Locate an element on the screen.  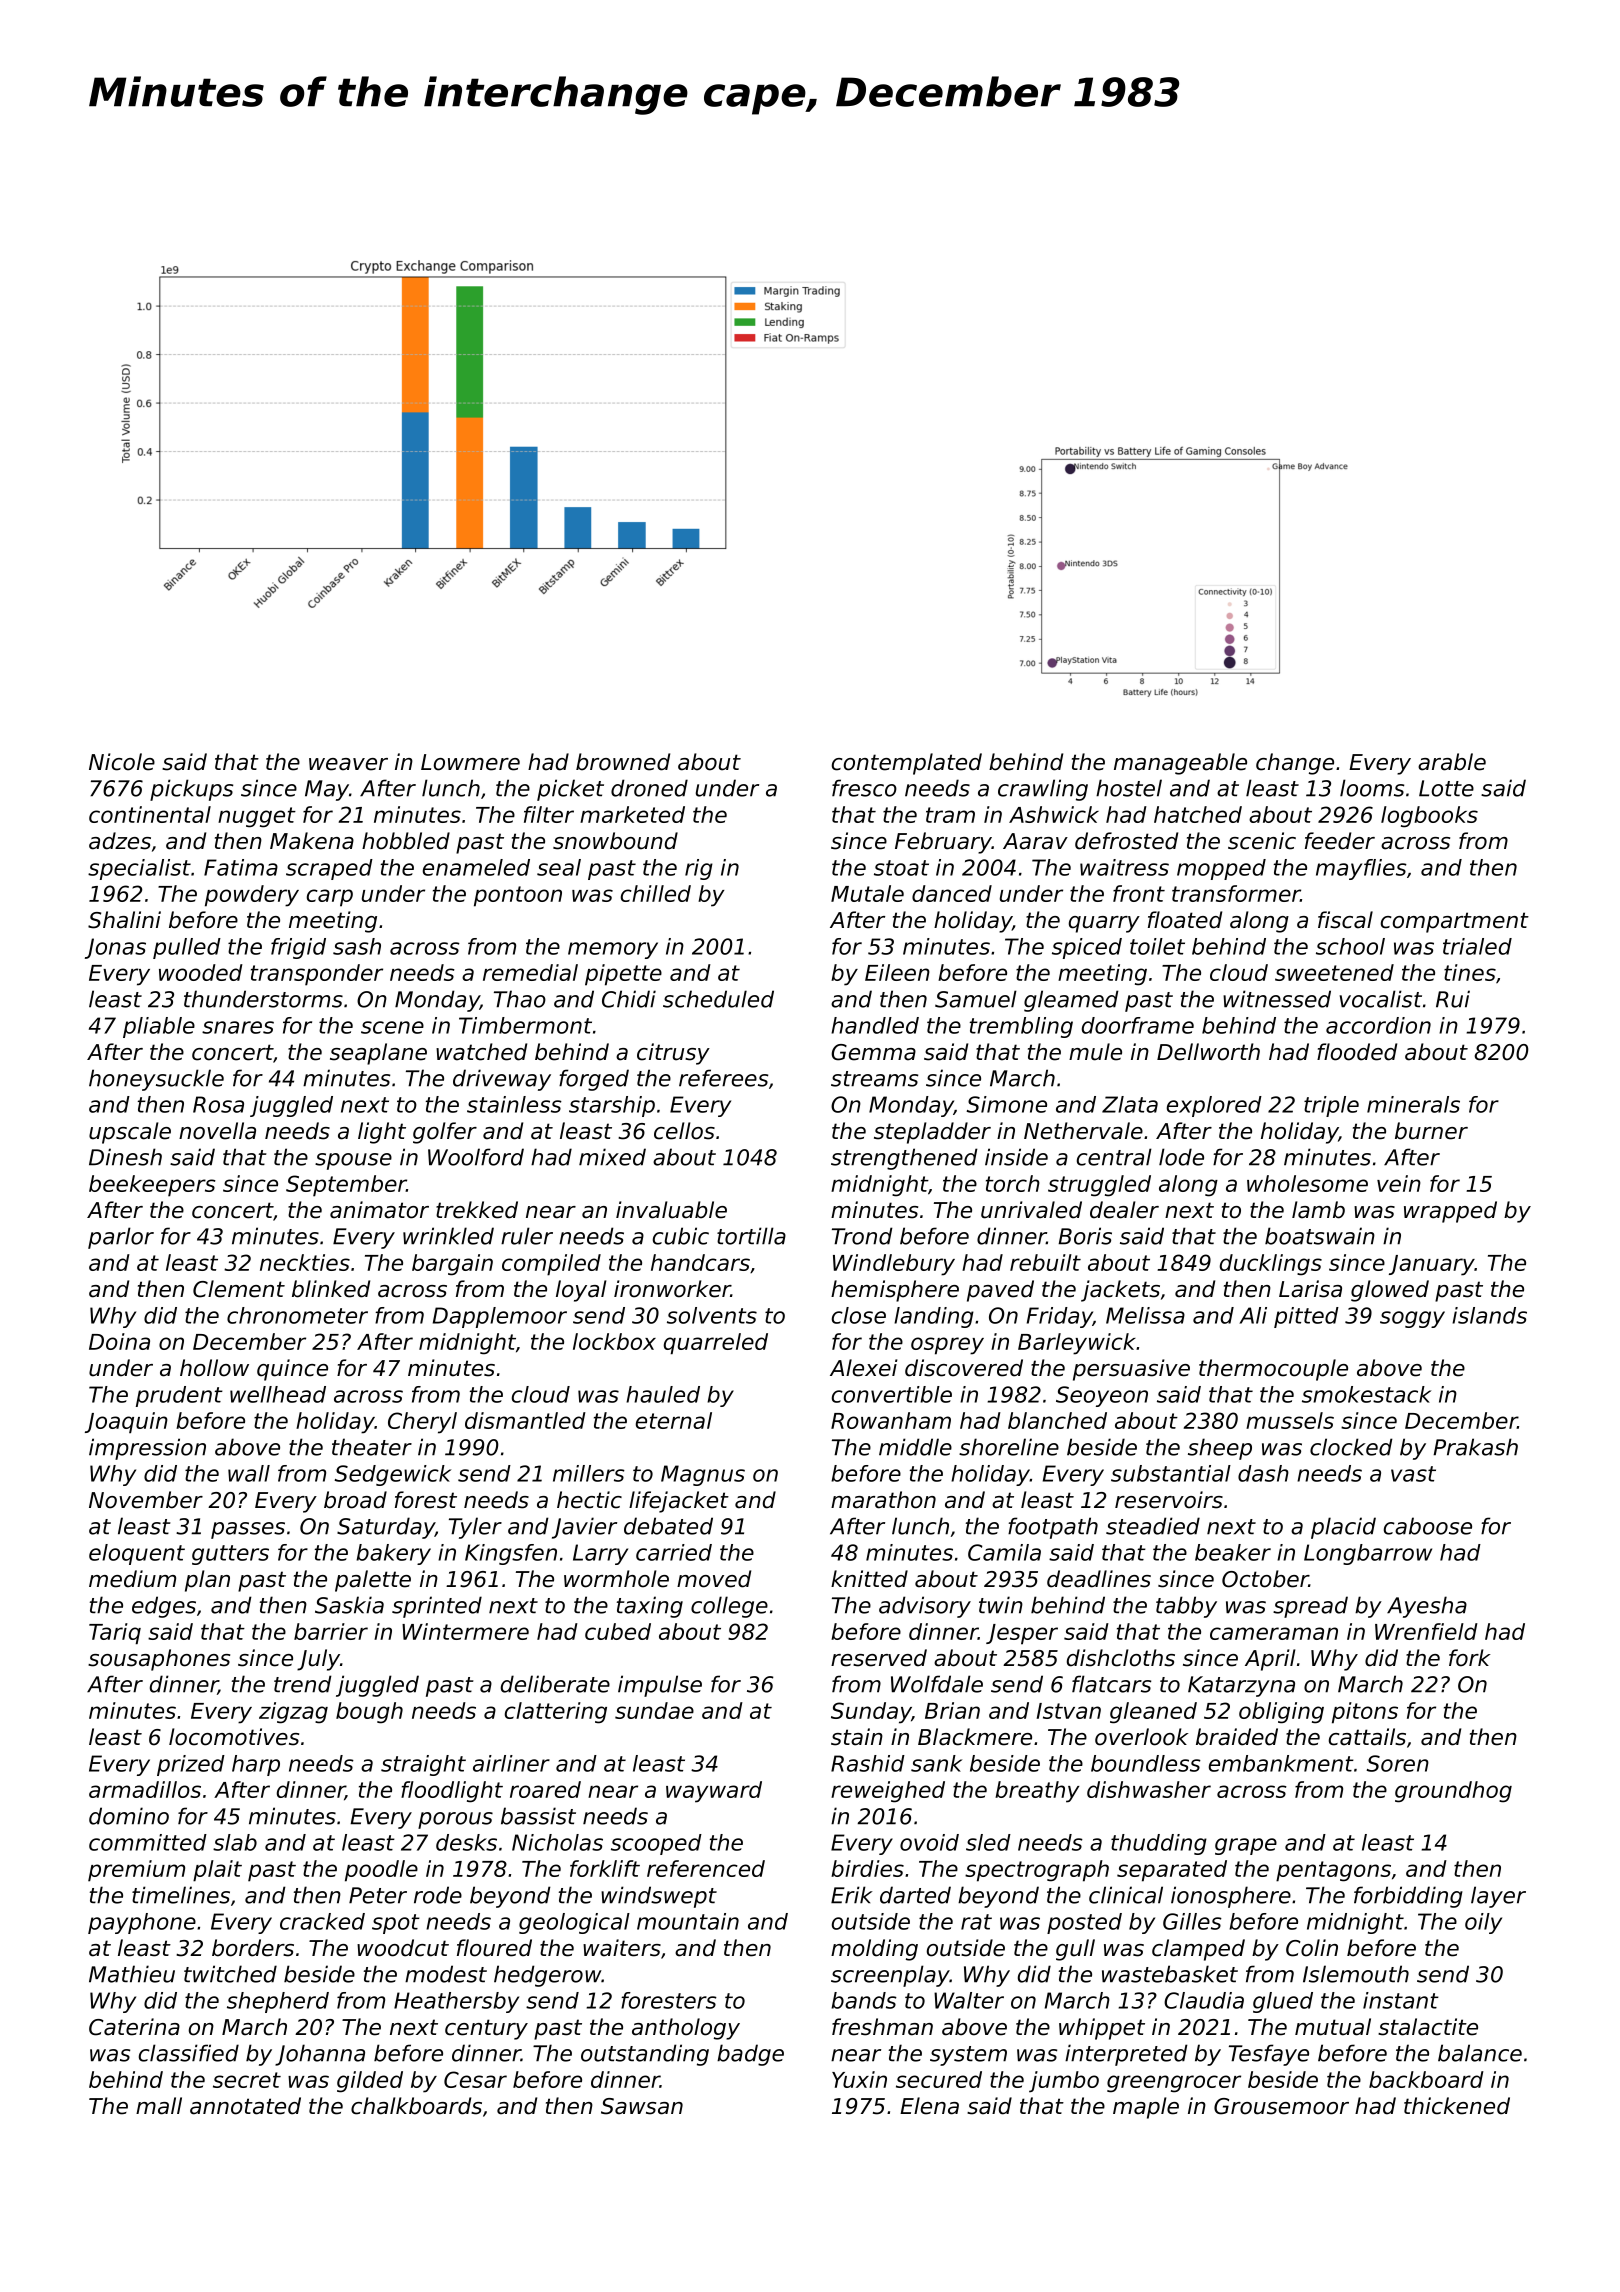
Elena is located at coordinates (929, 2106).
